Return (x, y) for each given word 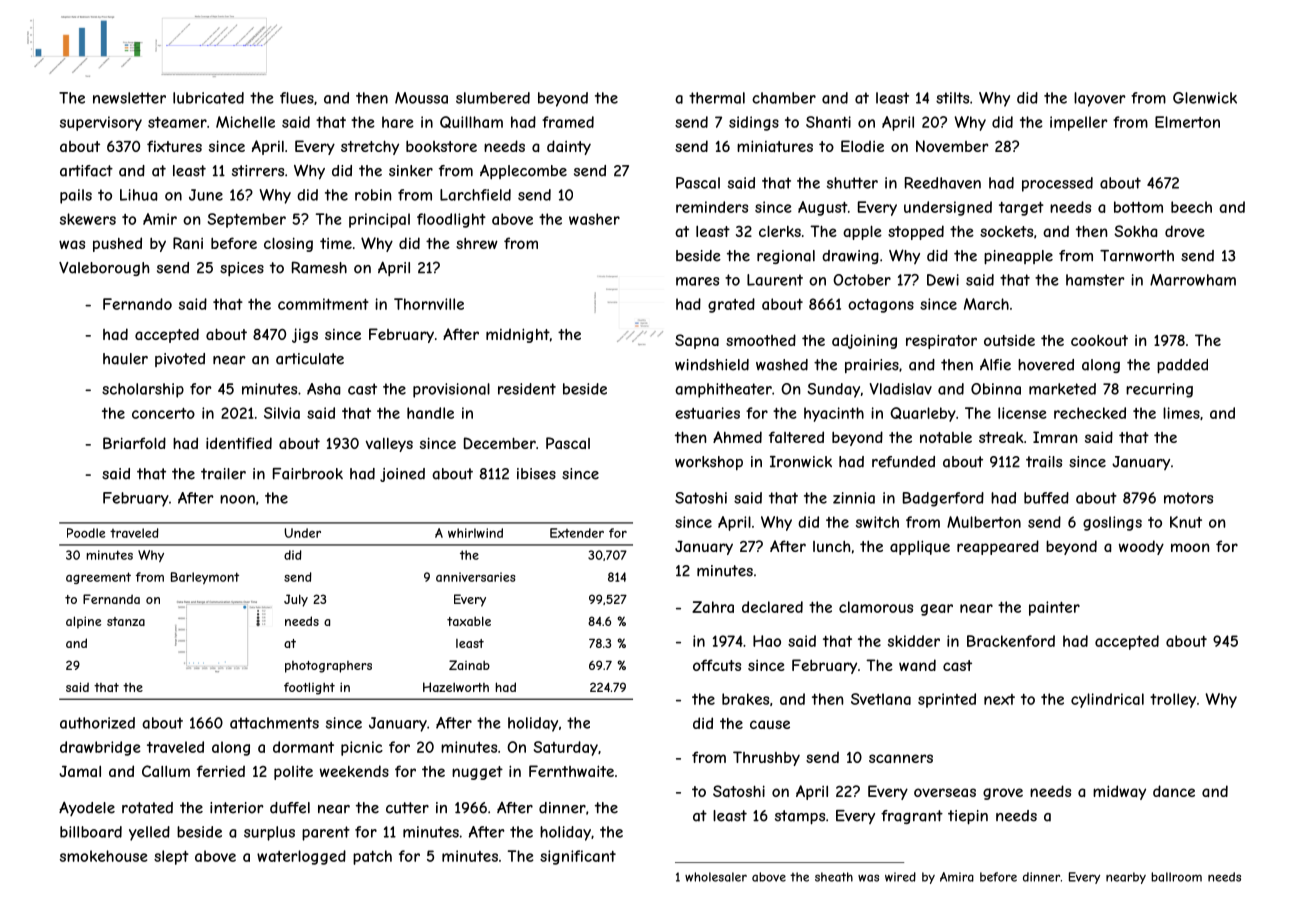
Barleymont (205, 578)
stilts (952, 98)
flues (297, 98)
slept (171, 857)
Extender (577, 533)
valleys (389, 445)
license (1022, 413)
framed (568, 122)
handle (430, 413)
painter (1054, 608)
